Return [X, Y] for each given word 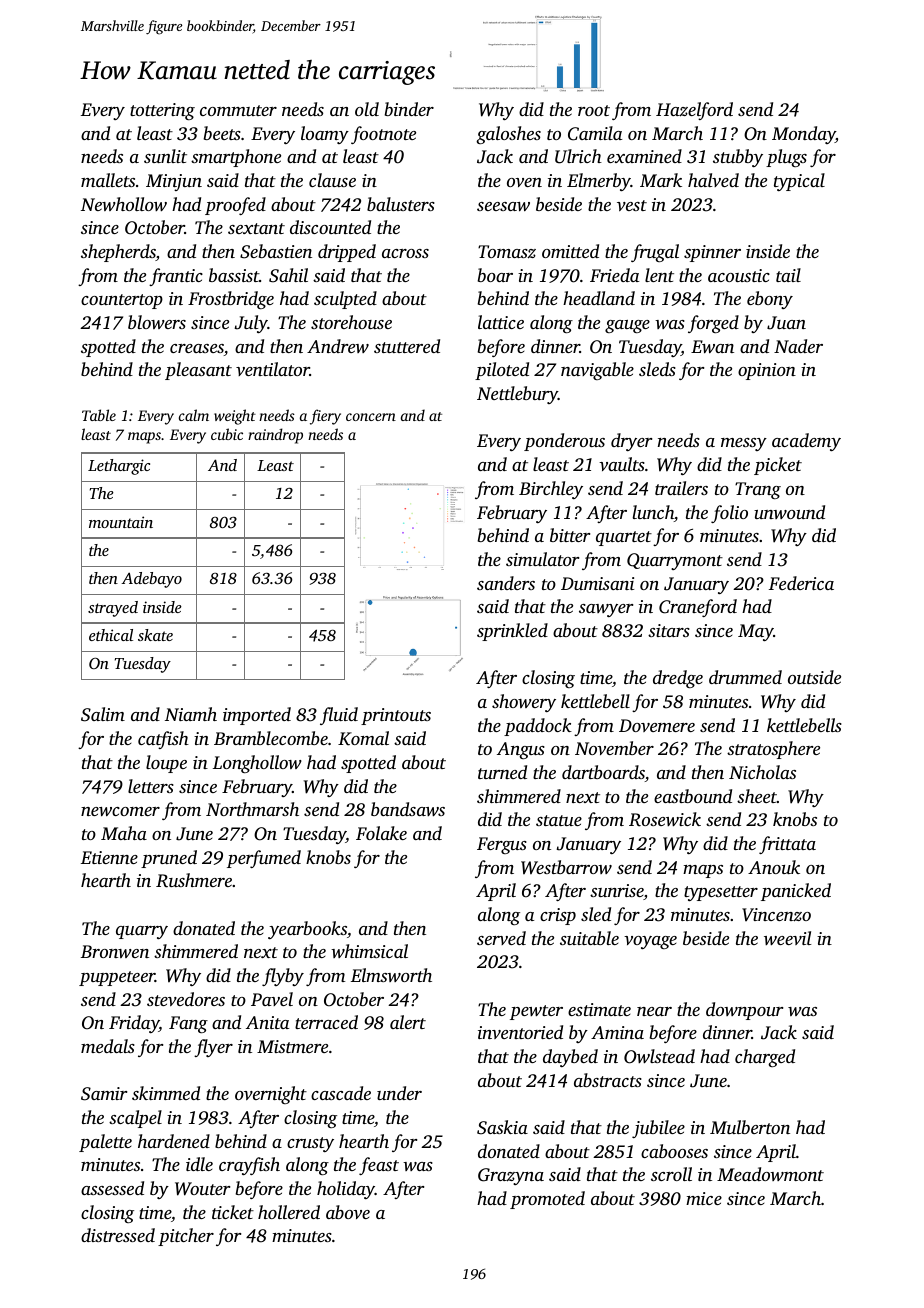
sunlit [165, 156]
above [348, 1212]
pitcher [186, 1237]
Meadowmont [770, 1174]
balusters [401, 204]
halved [713, 180]
